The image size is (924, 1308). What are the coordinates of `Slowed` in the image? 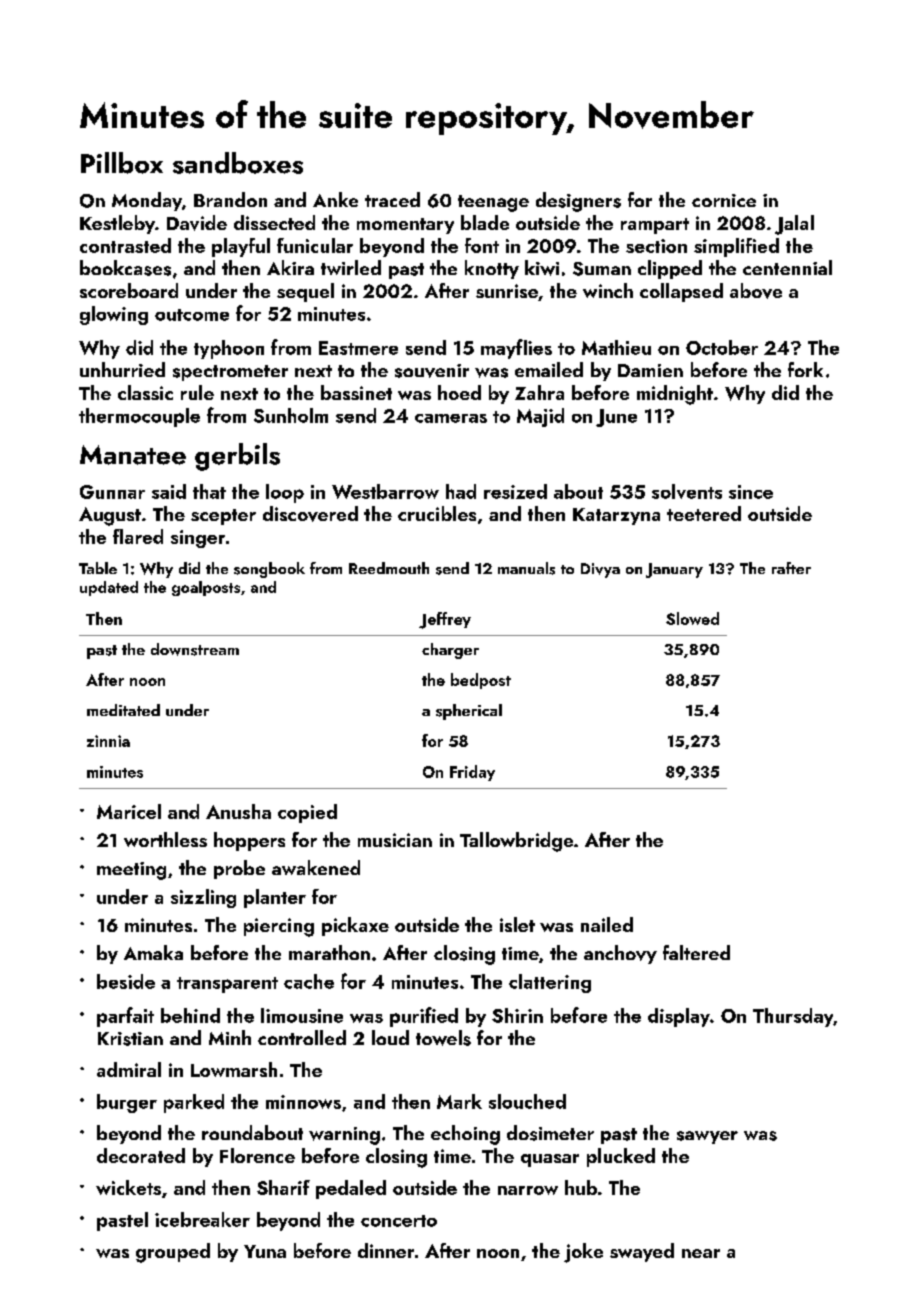 It's located at (692, 618).
